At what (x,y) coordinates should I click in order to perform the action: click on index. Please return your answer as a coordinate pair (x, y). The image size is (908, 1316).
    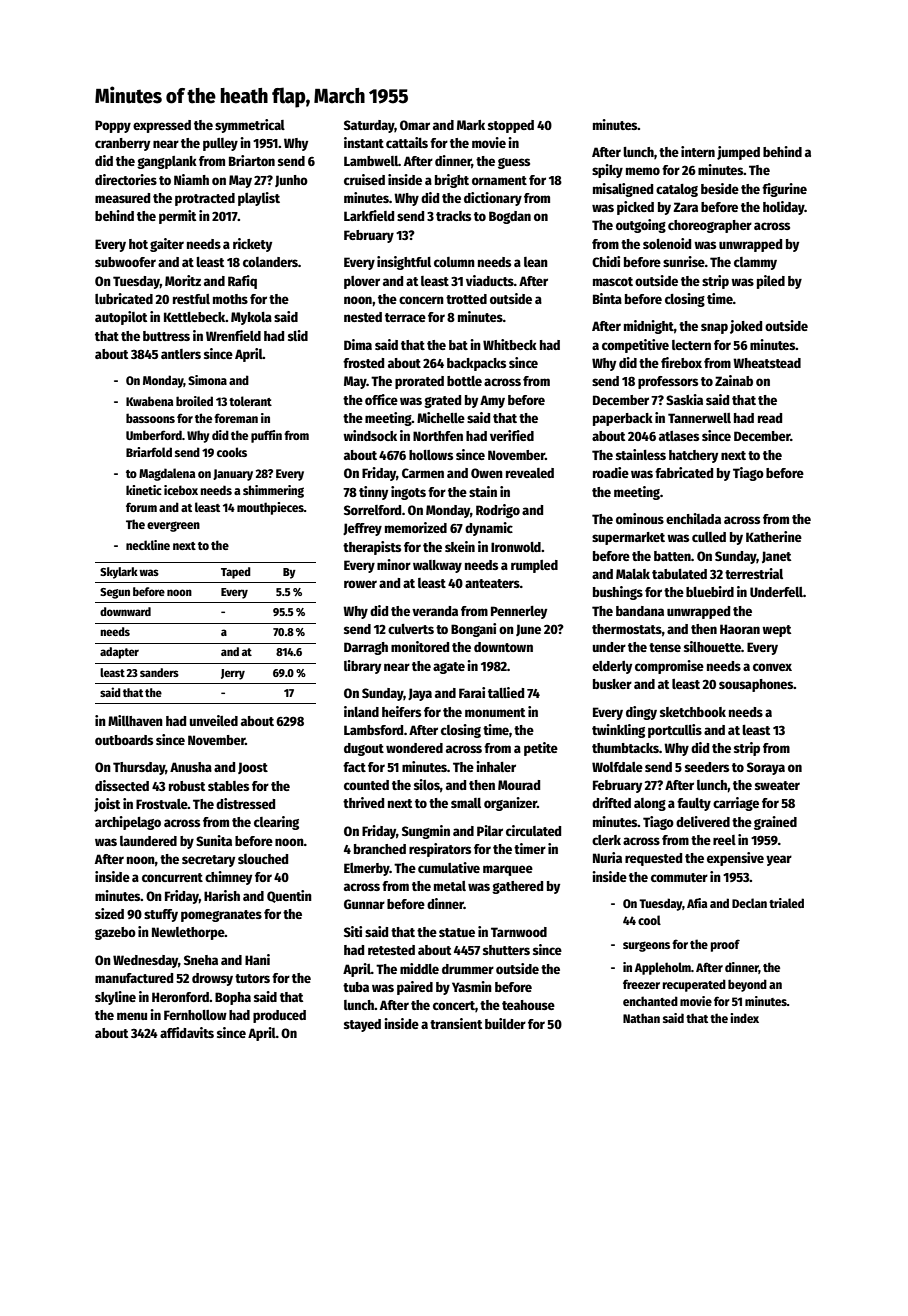
    Looking at the image, I should click on (744, 1018).
